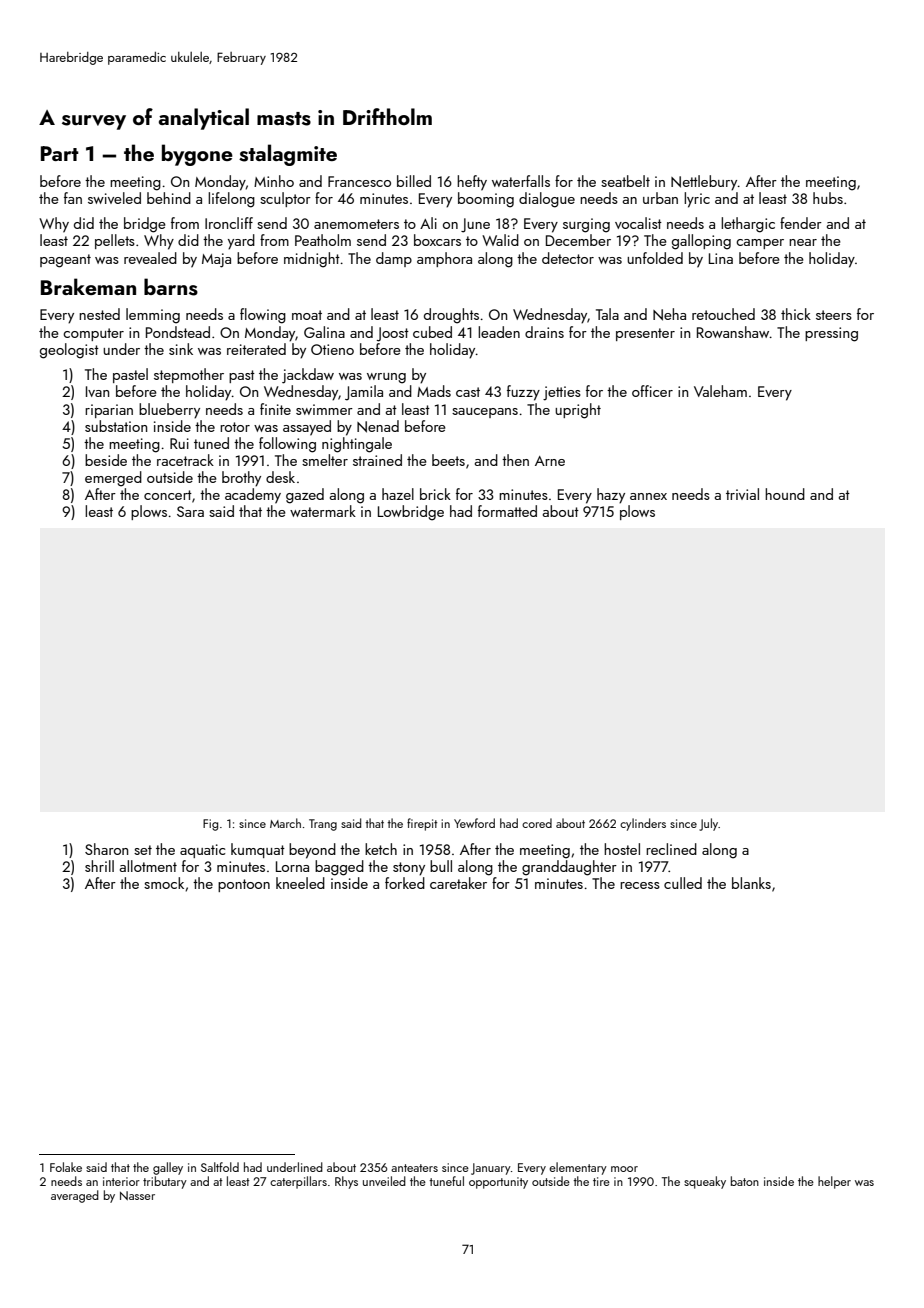 This document has height=1308, width=924. Describe the element at coordinates (521, 181) in the document. I see `waterfalls` at that location.
